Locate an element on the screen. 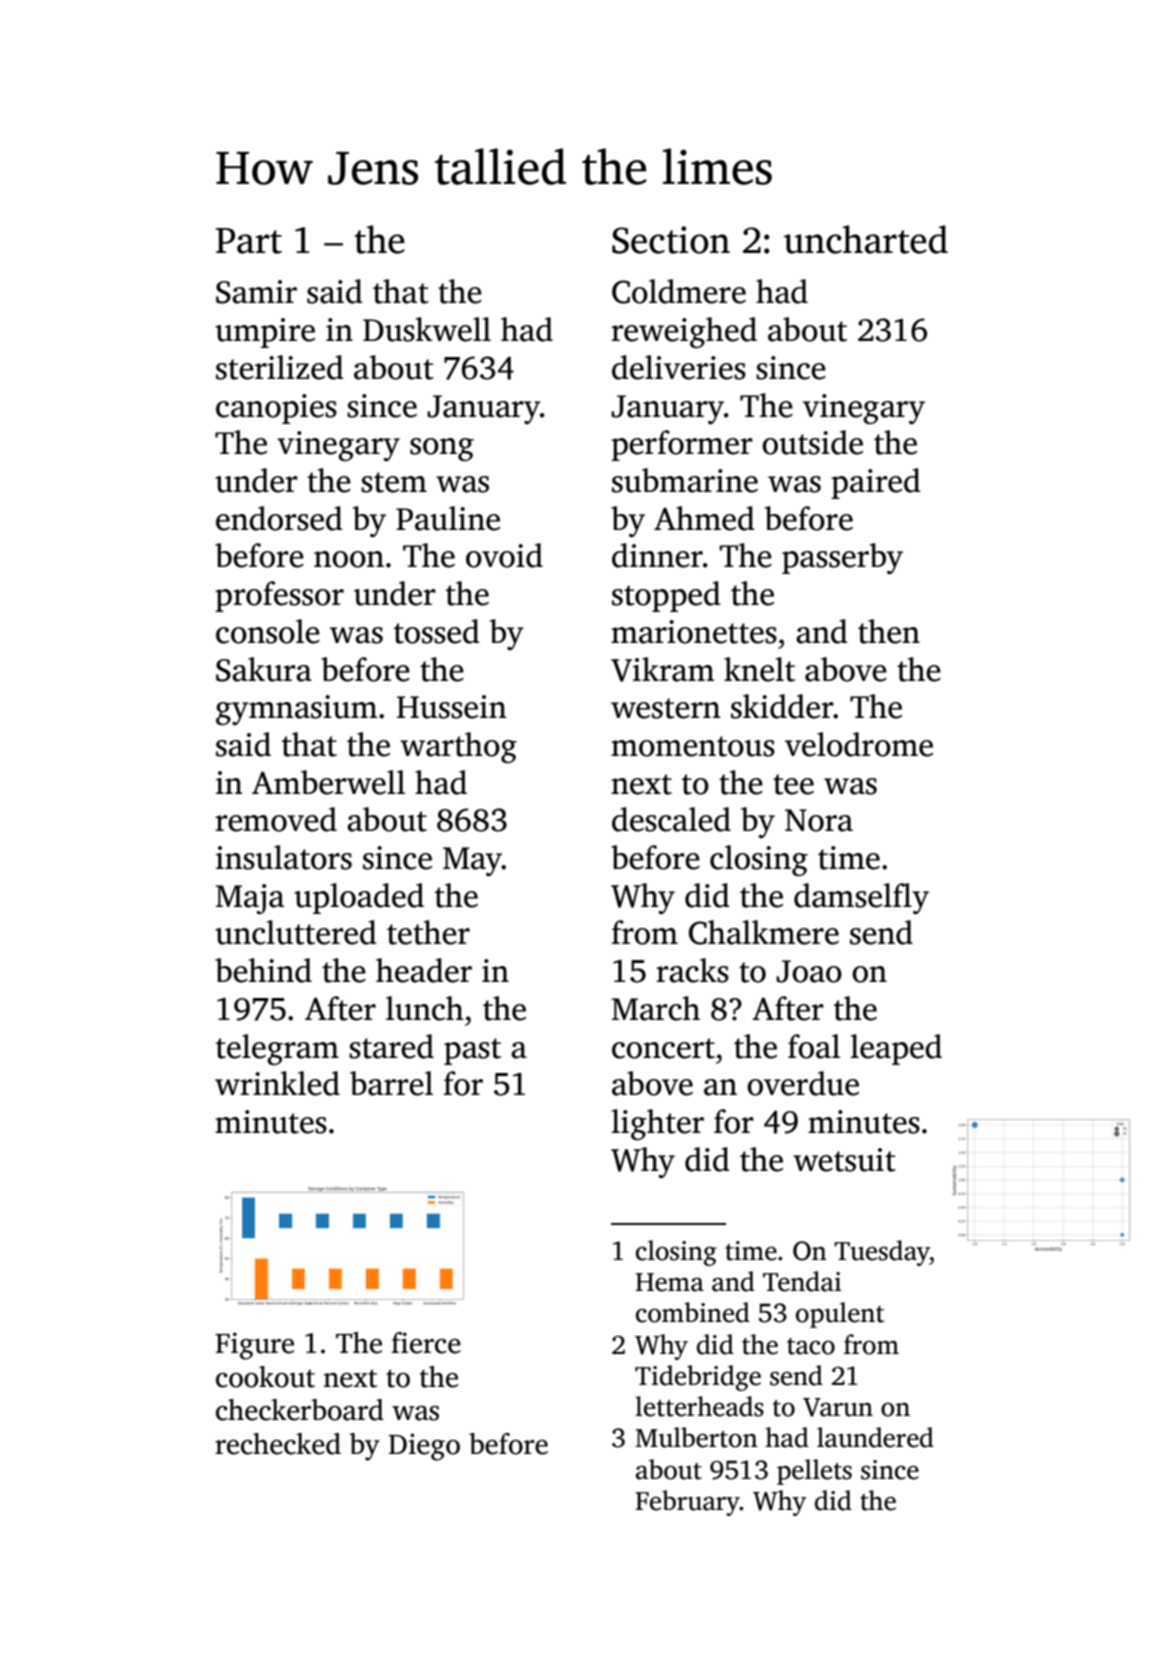 The width and height of the screenshot is (1165, 1654). Nora is located at coordinates (819, 820).
